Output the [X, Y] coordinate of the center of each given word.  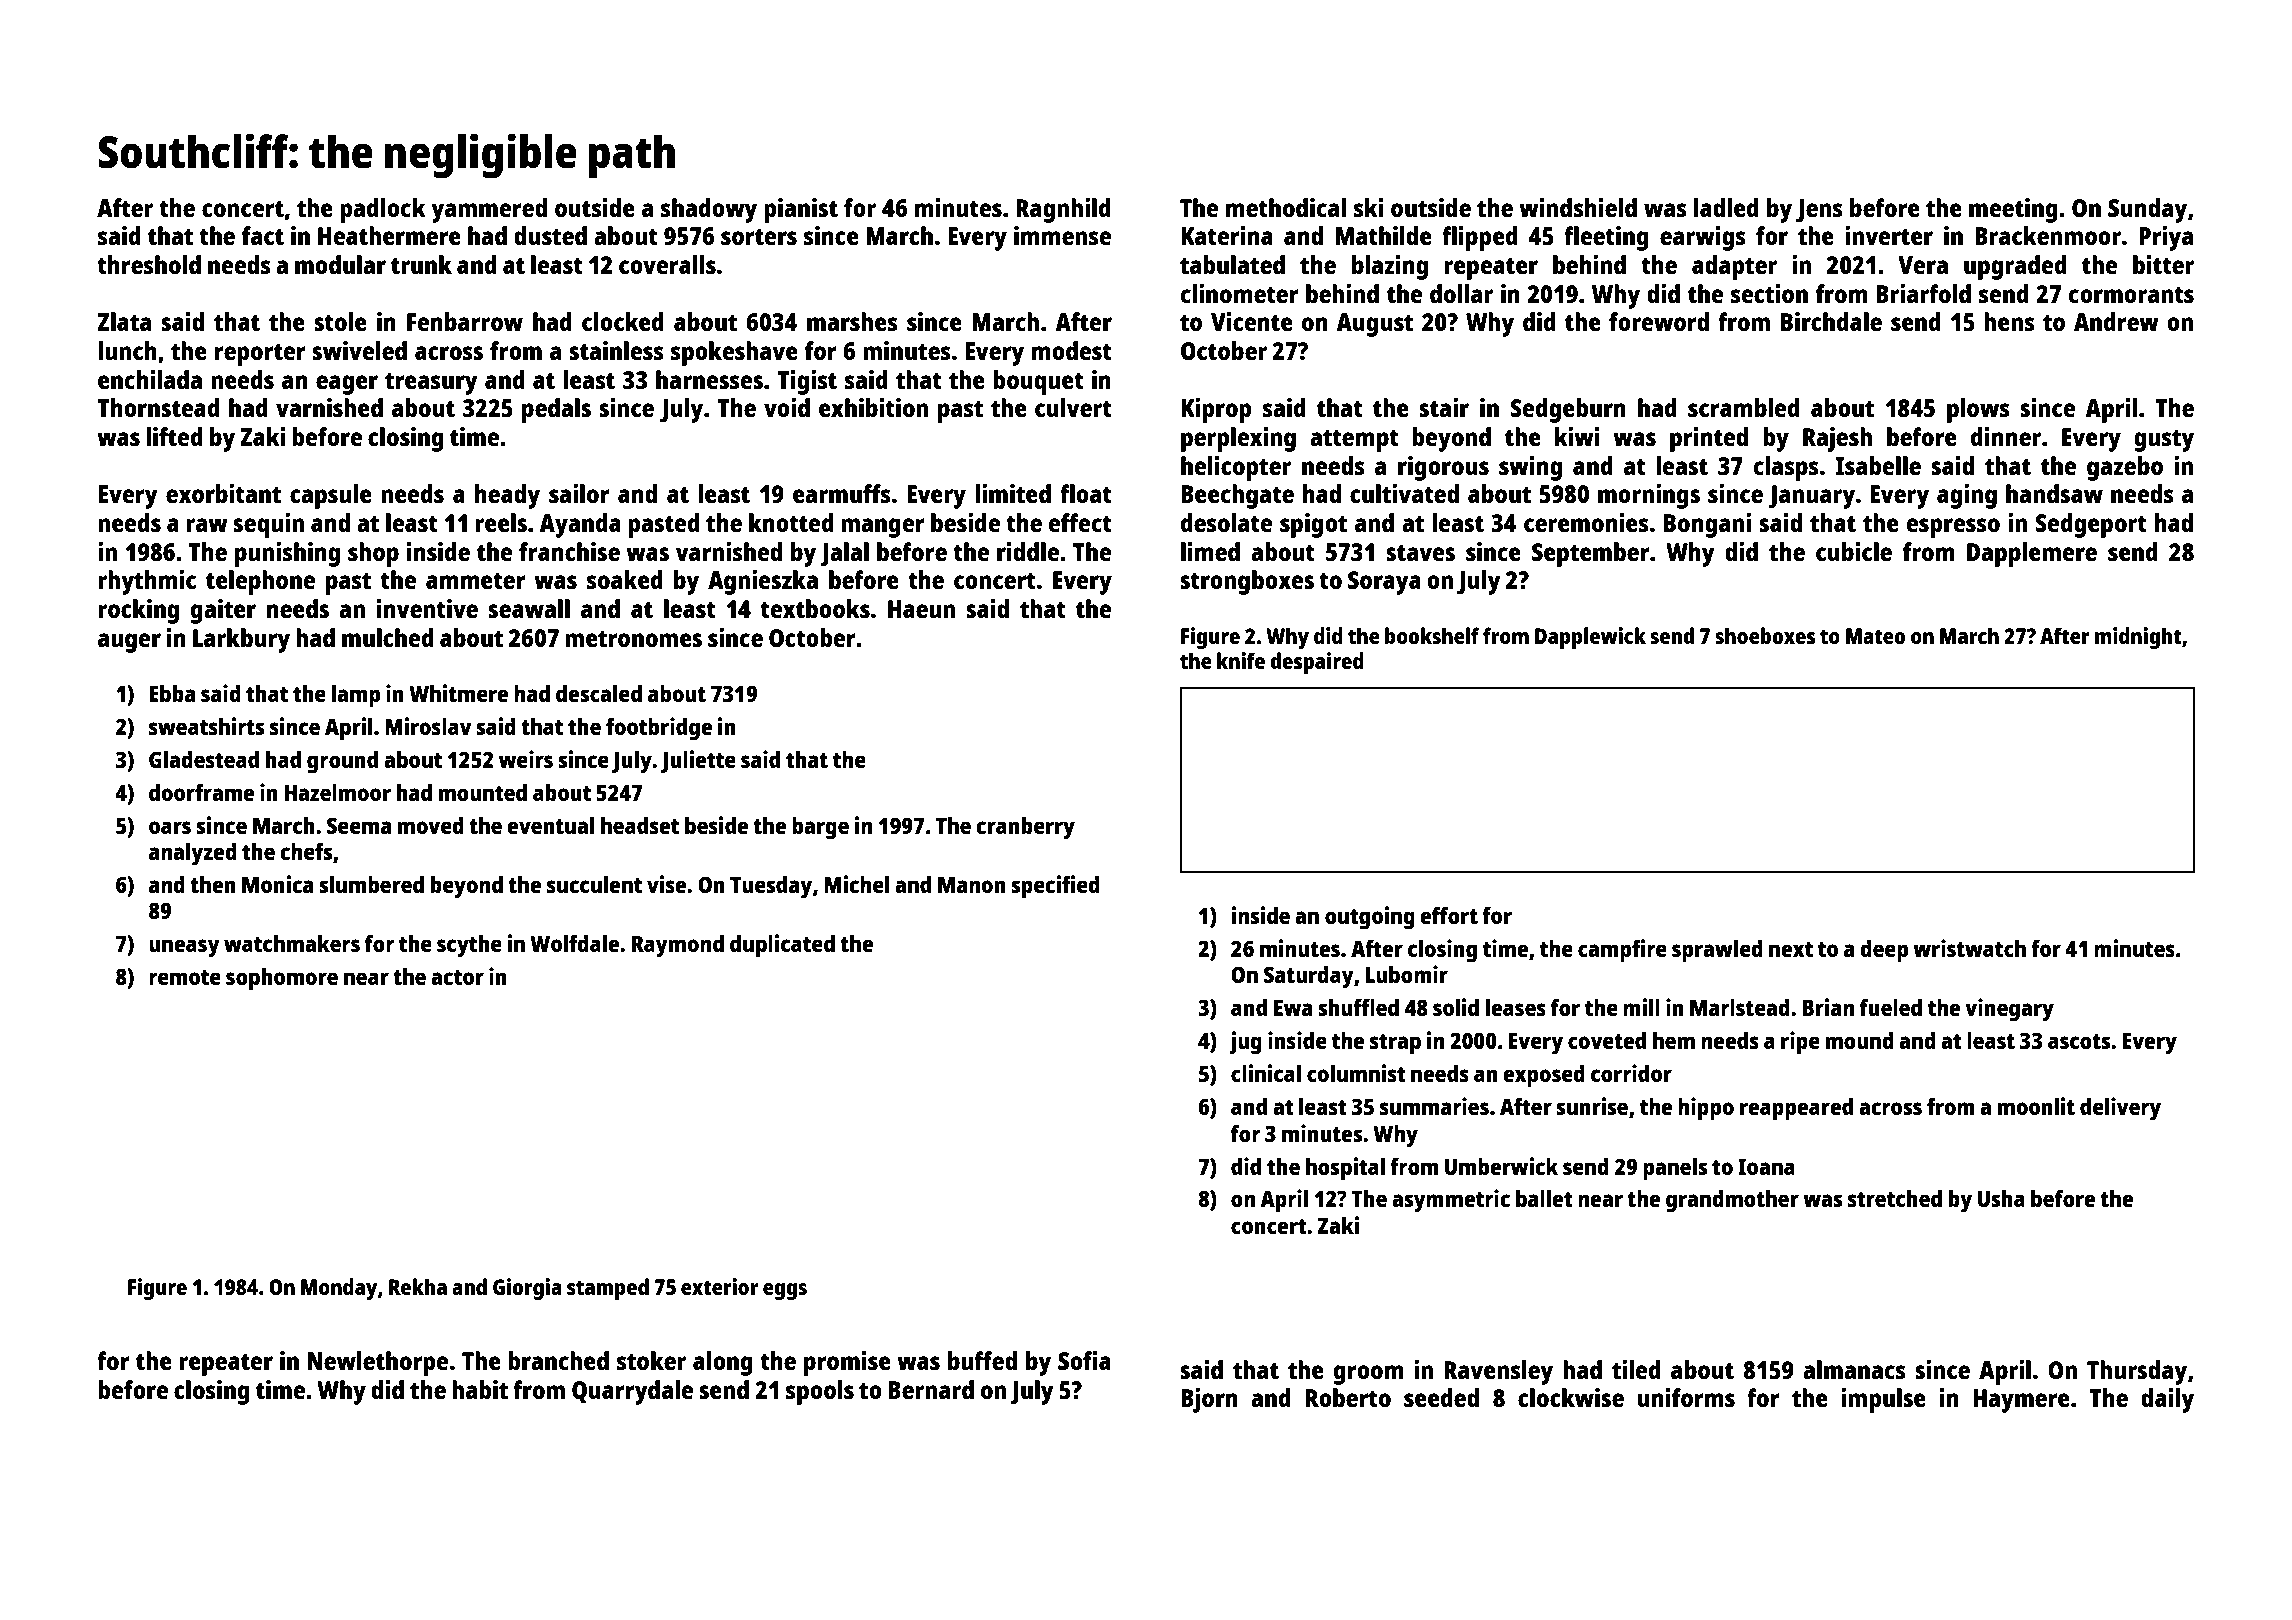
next [1791, 949]
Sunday [2147, 210]
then [213, 884]
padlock [383, 210]
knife [1241, 660]
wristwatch [1969, 948]
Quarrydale [632, 1392]
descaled [599, 693]
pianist [801, 210]
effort [1449, 915]
